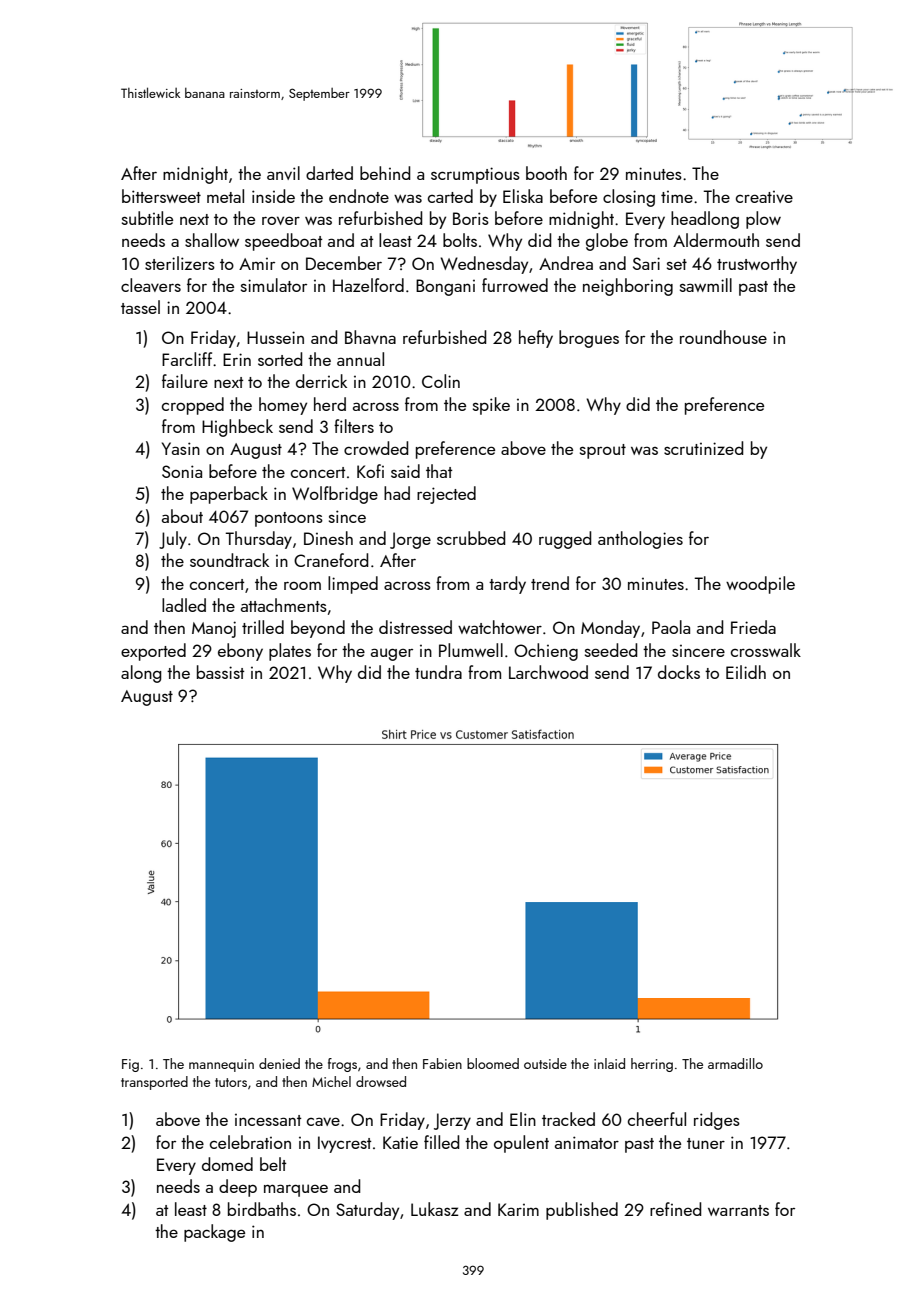 The width and height of the document is (924, 1311). Describe the element at coordinates (385, 173) in the document. I see `behind` at that location.
